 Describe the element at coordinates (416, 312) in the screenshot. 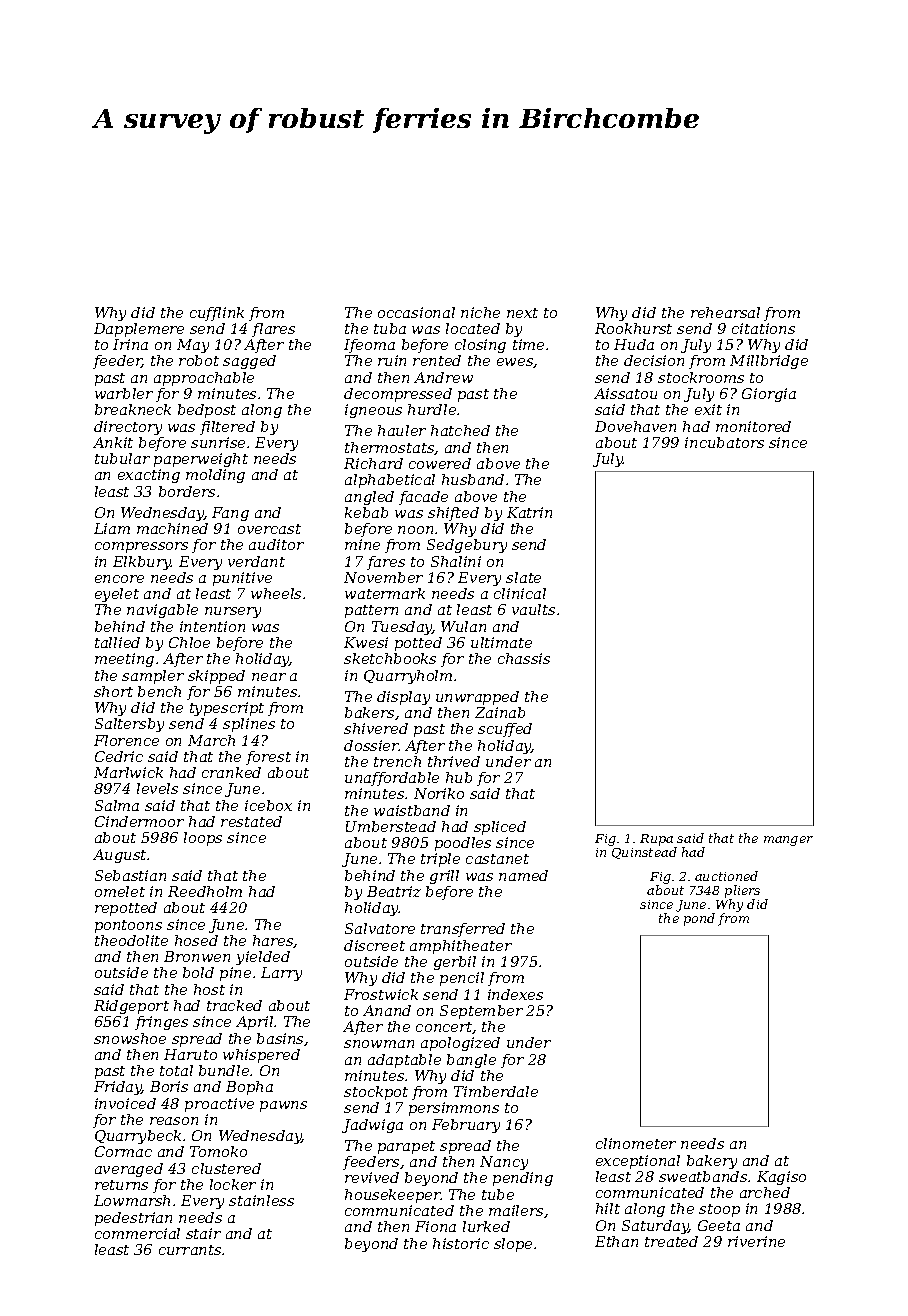

I see `occasional` at that location.
